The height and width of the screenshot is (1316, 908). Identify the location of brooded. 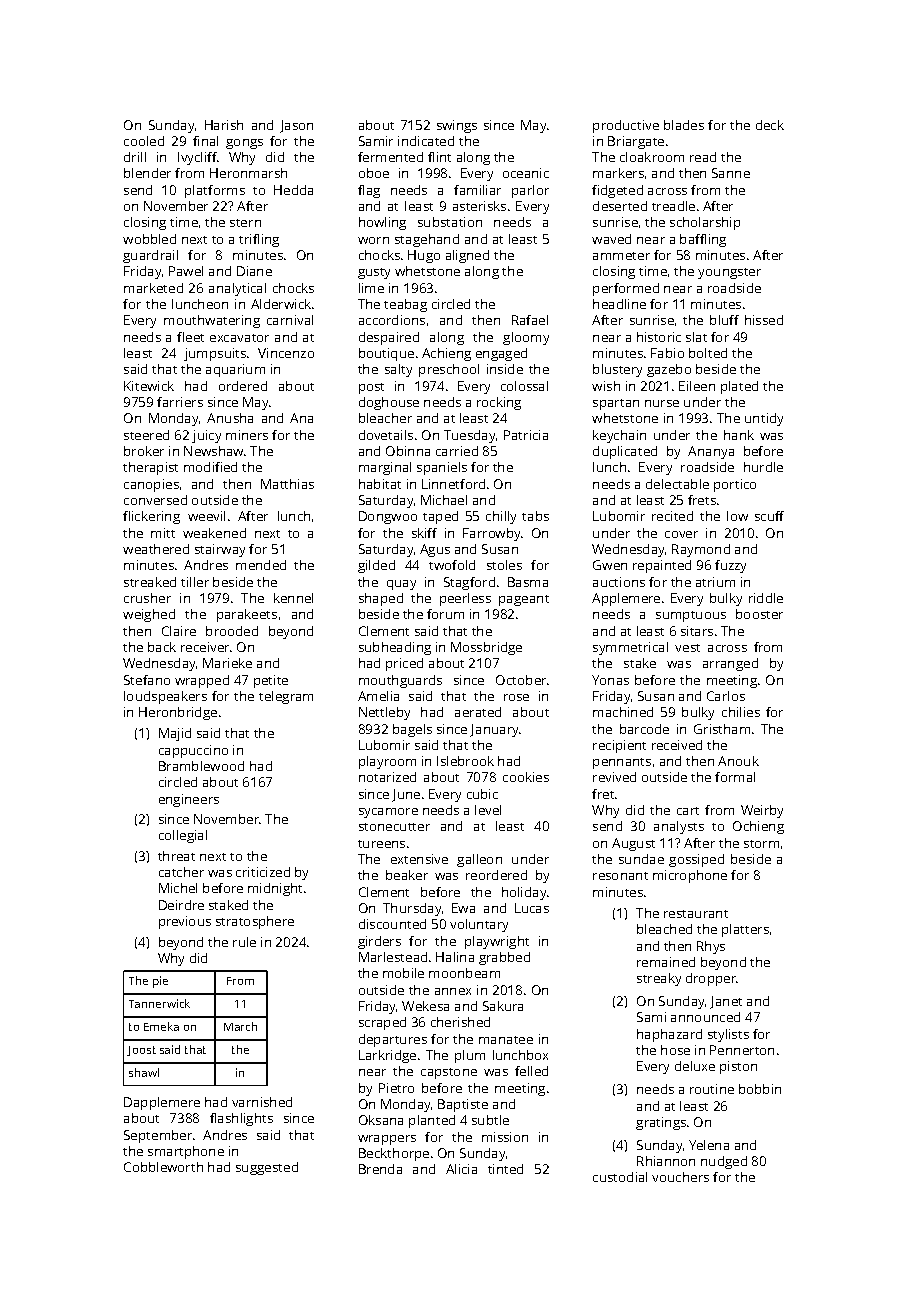
(232, 631).
